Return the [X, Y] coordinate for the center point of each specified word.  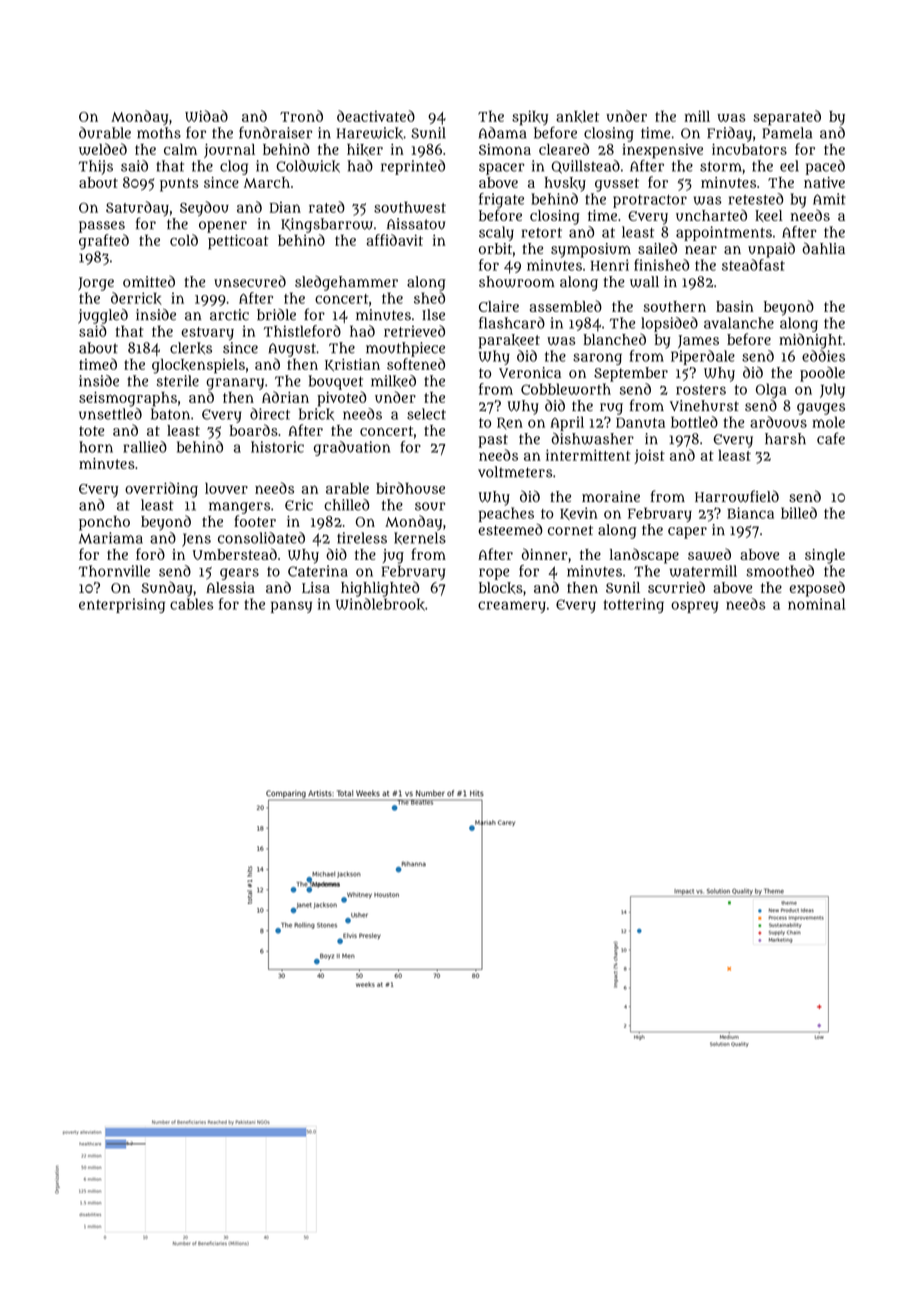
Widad [206, 116]
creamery [512, 607]
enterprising [122, 605]
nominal [816, 604]
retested [756, 199]
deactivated [376, 116]
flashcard [512, 323]
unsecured [250, 281]
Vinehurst [704, 405]
